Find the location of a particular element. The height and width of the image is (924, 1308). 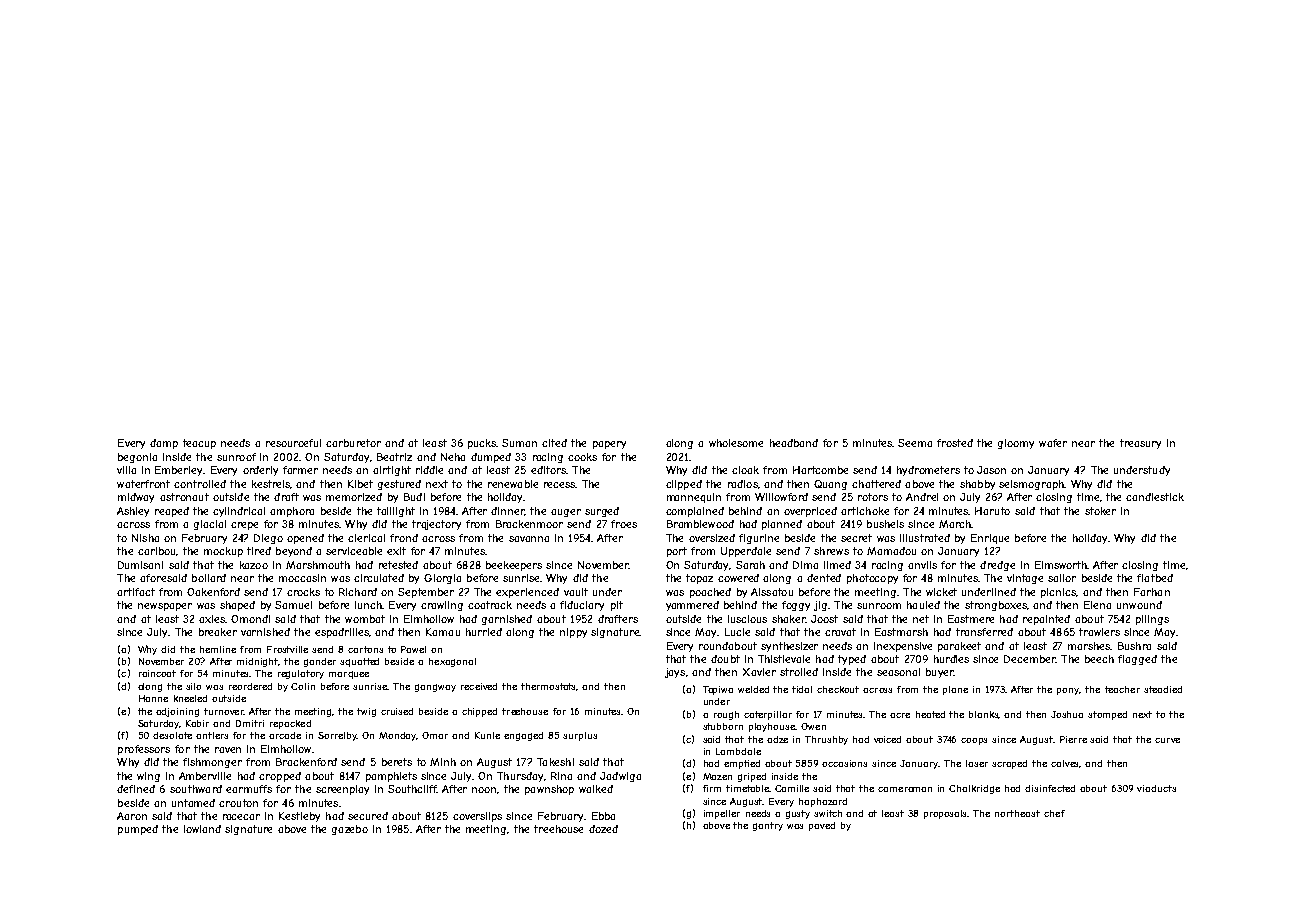

Samuel is located at coordinates (293, 605).
